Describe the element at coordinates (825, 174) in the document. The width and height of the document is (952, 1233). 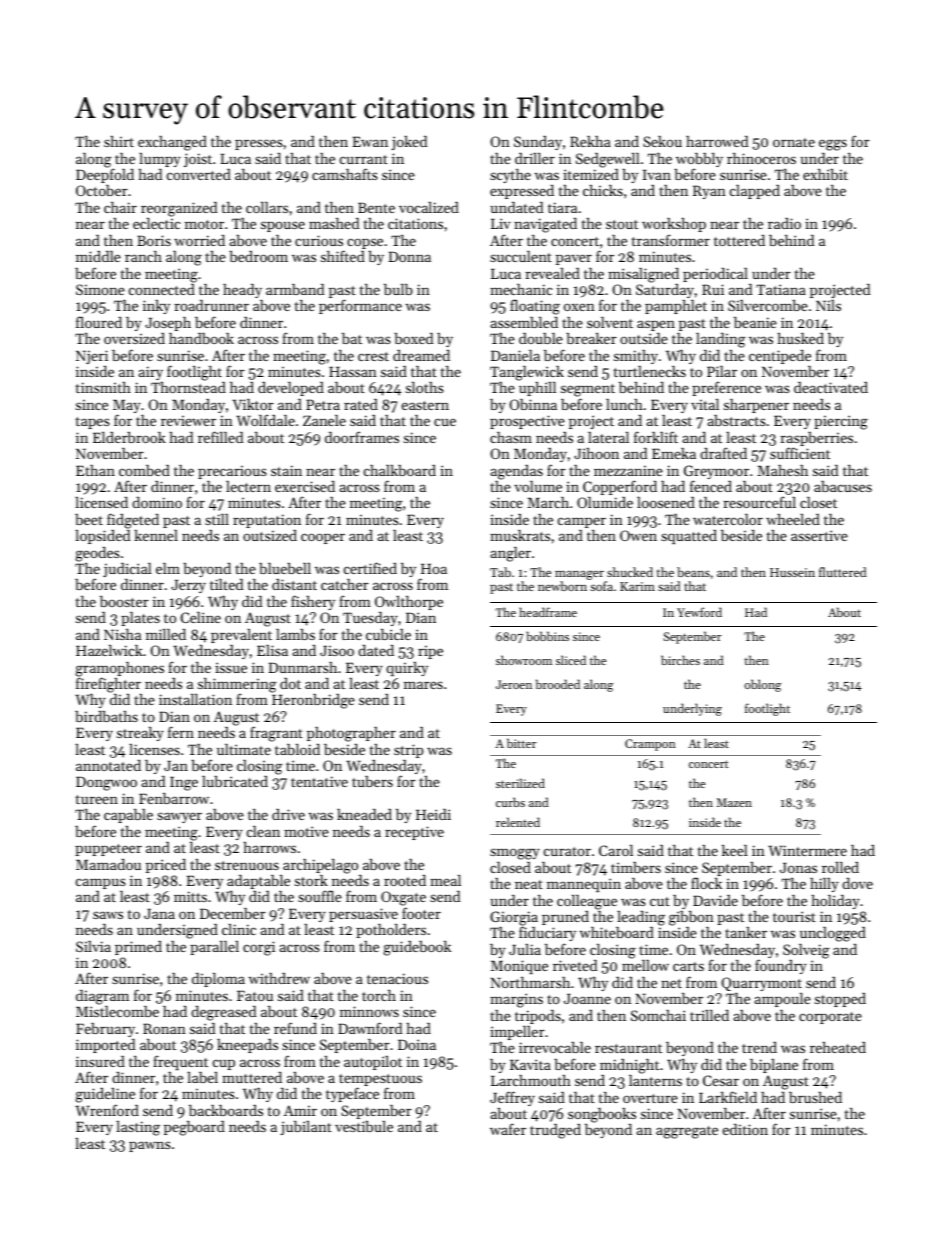
I see `exhibit` at that location.
